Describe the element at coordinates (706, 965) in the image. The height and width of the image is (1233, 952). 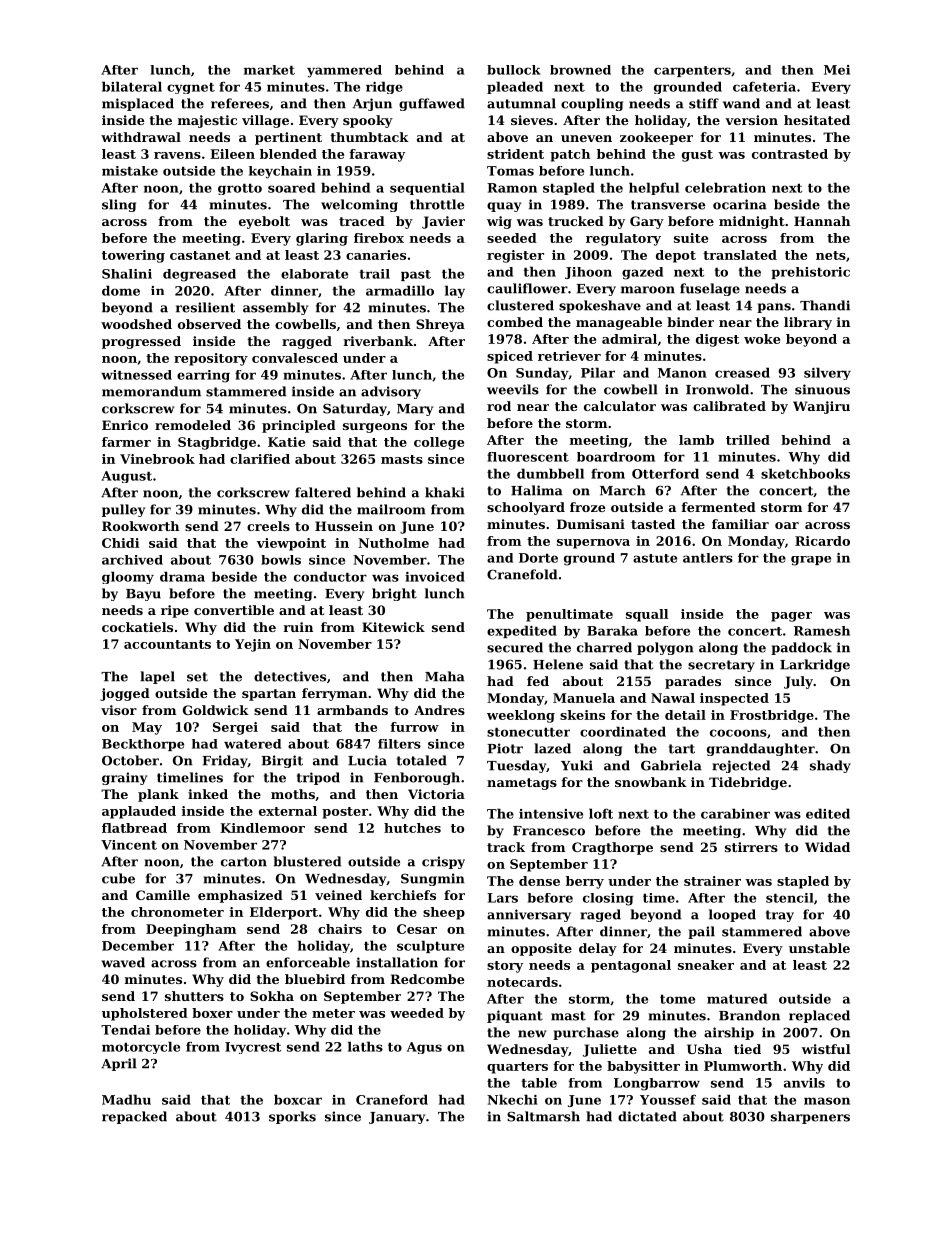
I see `sneaker` at that location.
